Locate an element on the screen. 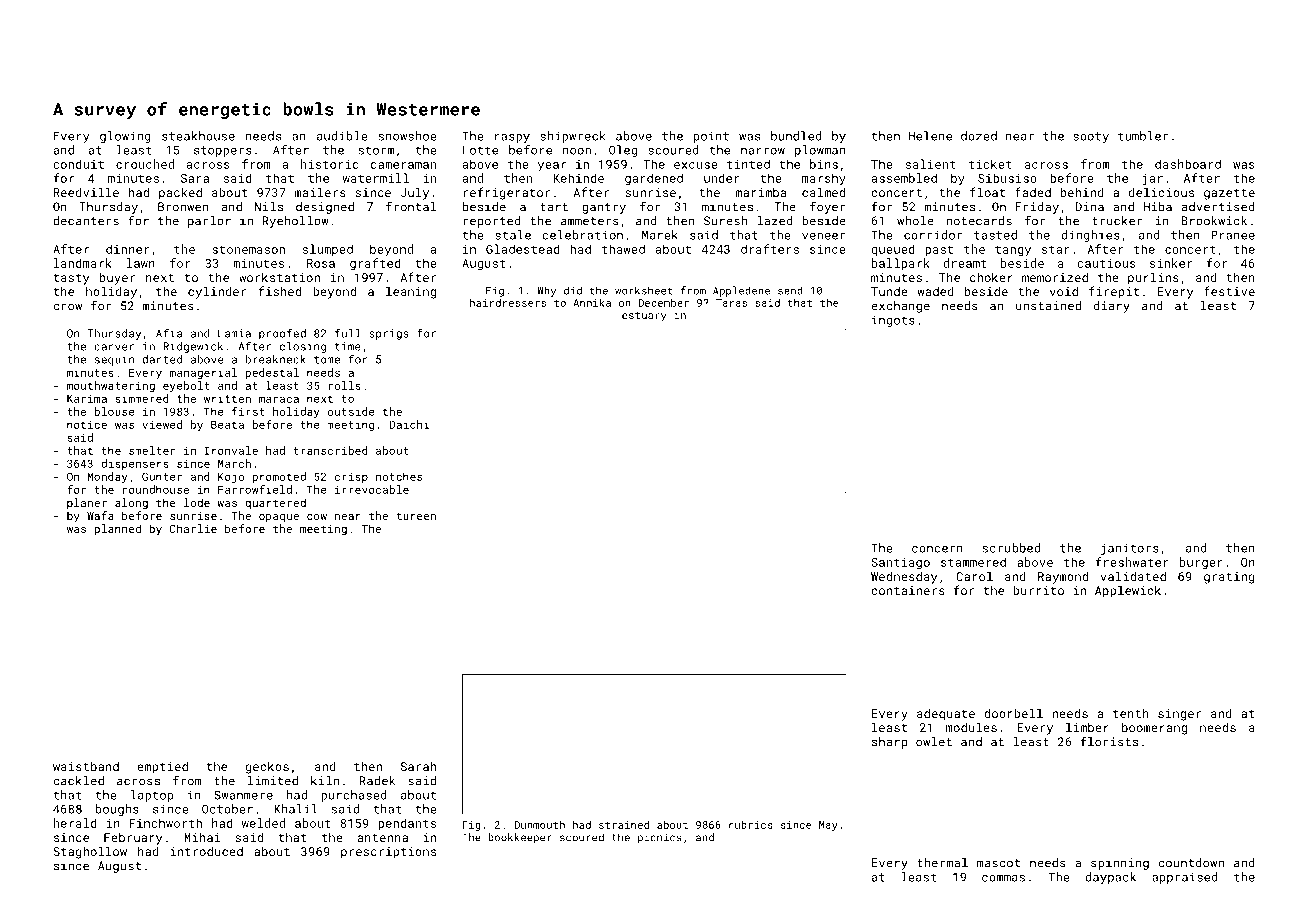 The image size is (1308, 924). steakhouse is located at coordinates (198, 136).
